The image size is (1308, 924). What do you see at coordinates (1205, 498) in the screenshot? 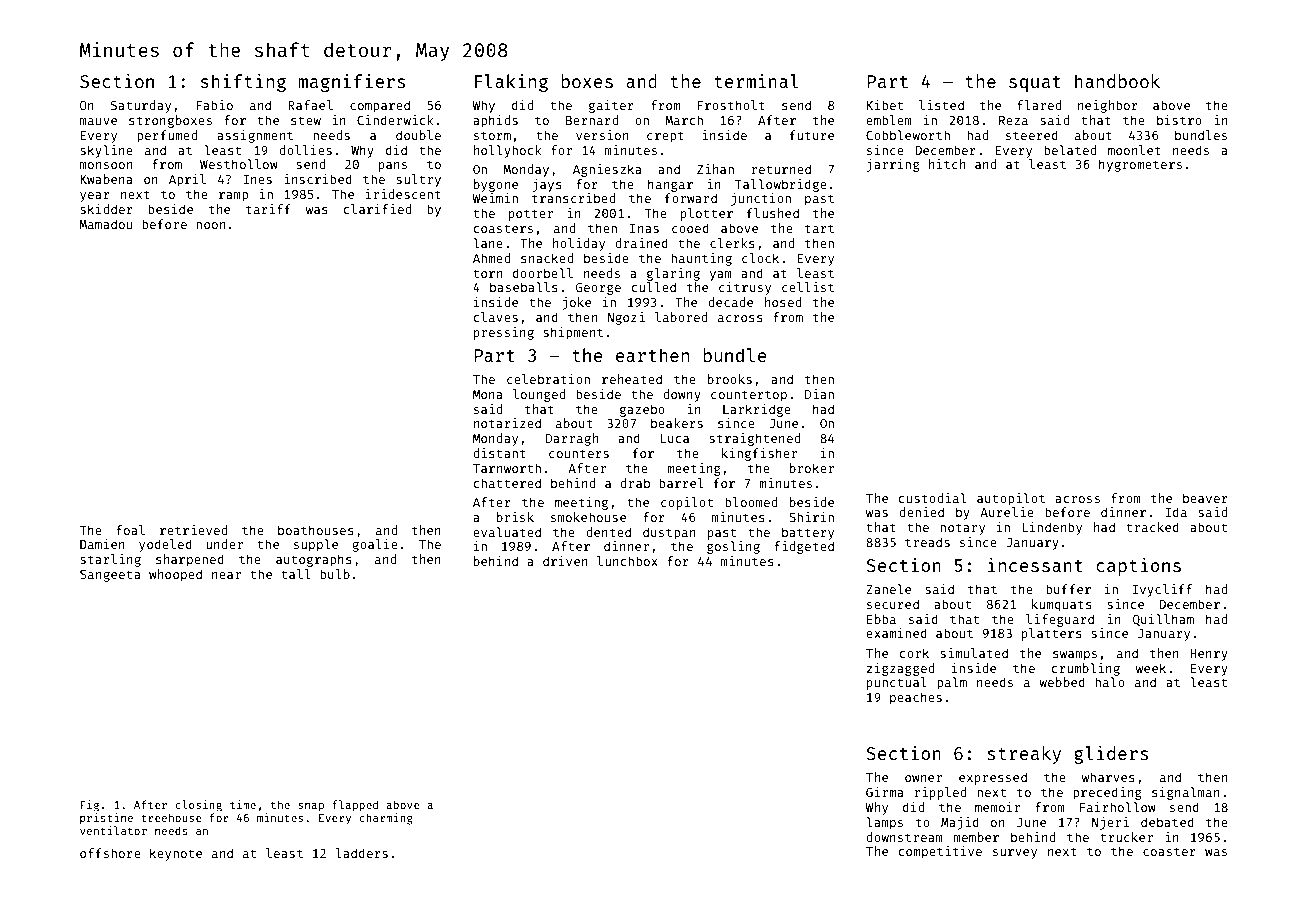
I see `beaver` at bounding box center [1205, 498].
